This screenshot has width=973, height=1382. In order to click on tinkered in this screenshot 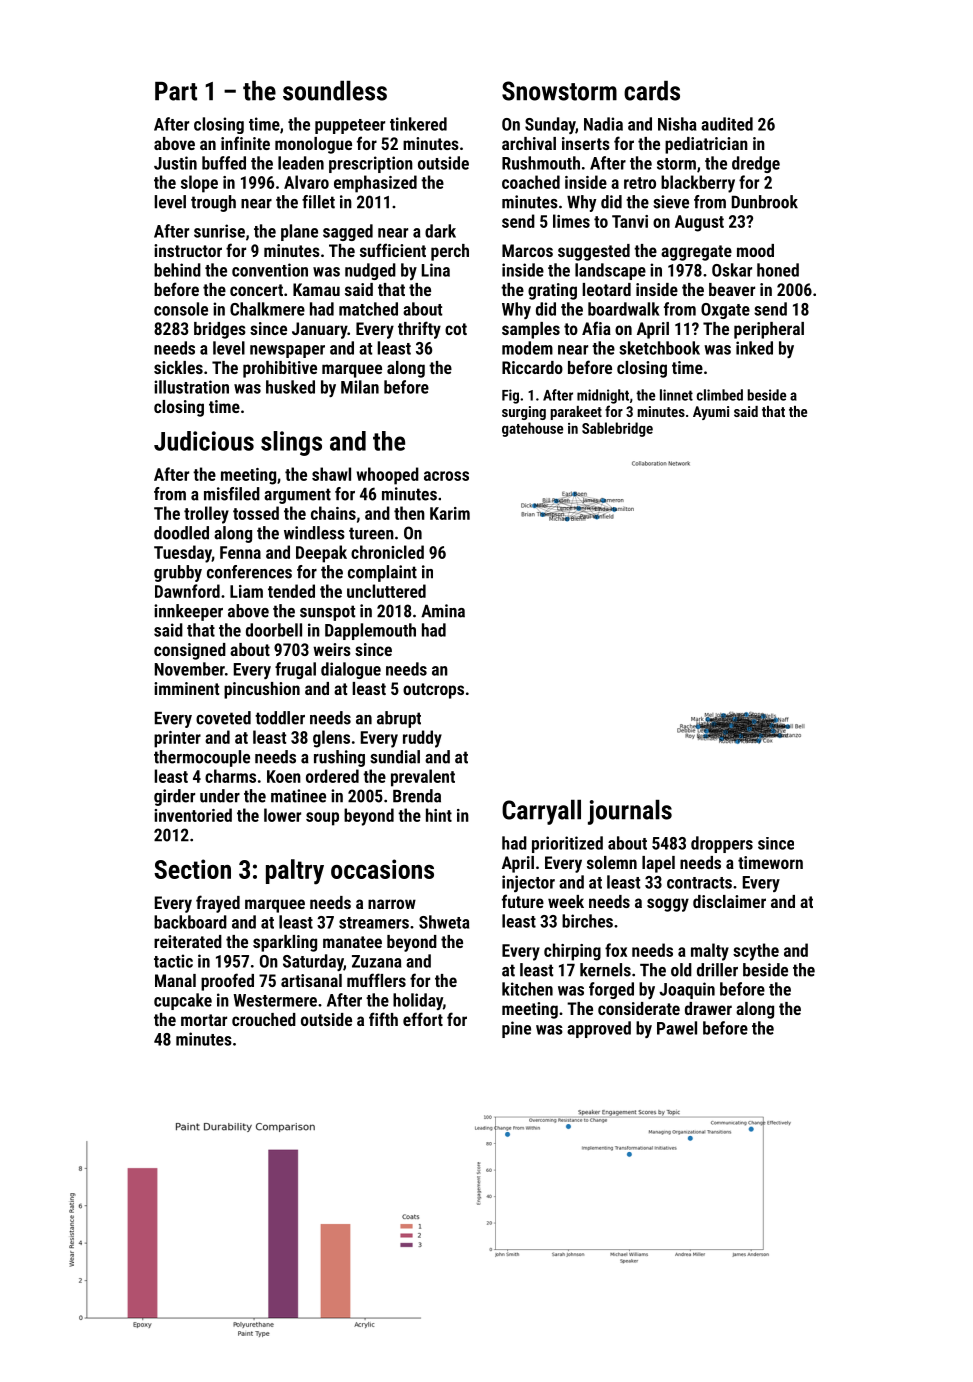, I will do `click(418, 124)`.
